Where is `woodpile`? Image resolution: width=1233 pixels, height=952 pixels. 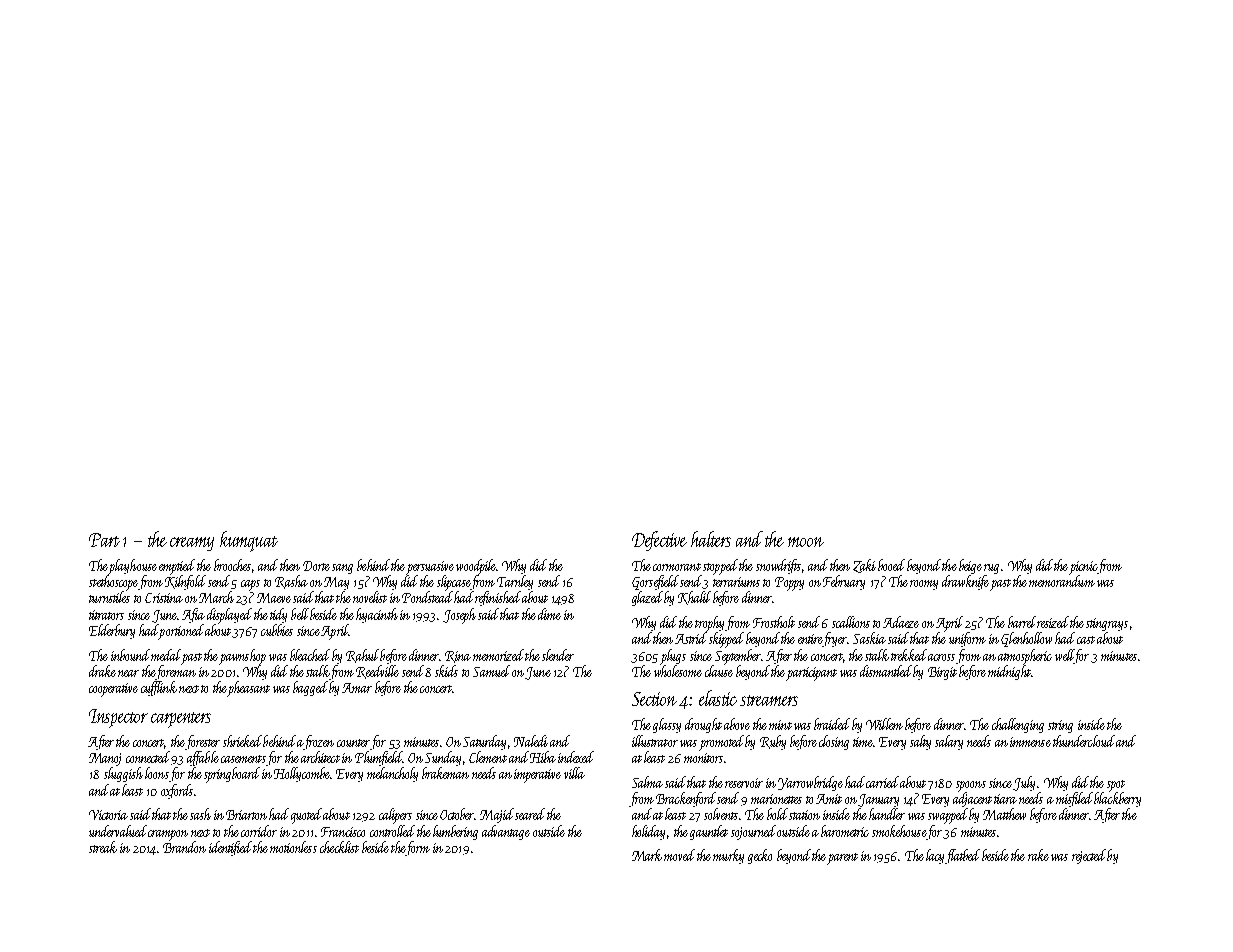 woodpile is located at coordinates (476, 567).
